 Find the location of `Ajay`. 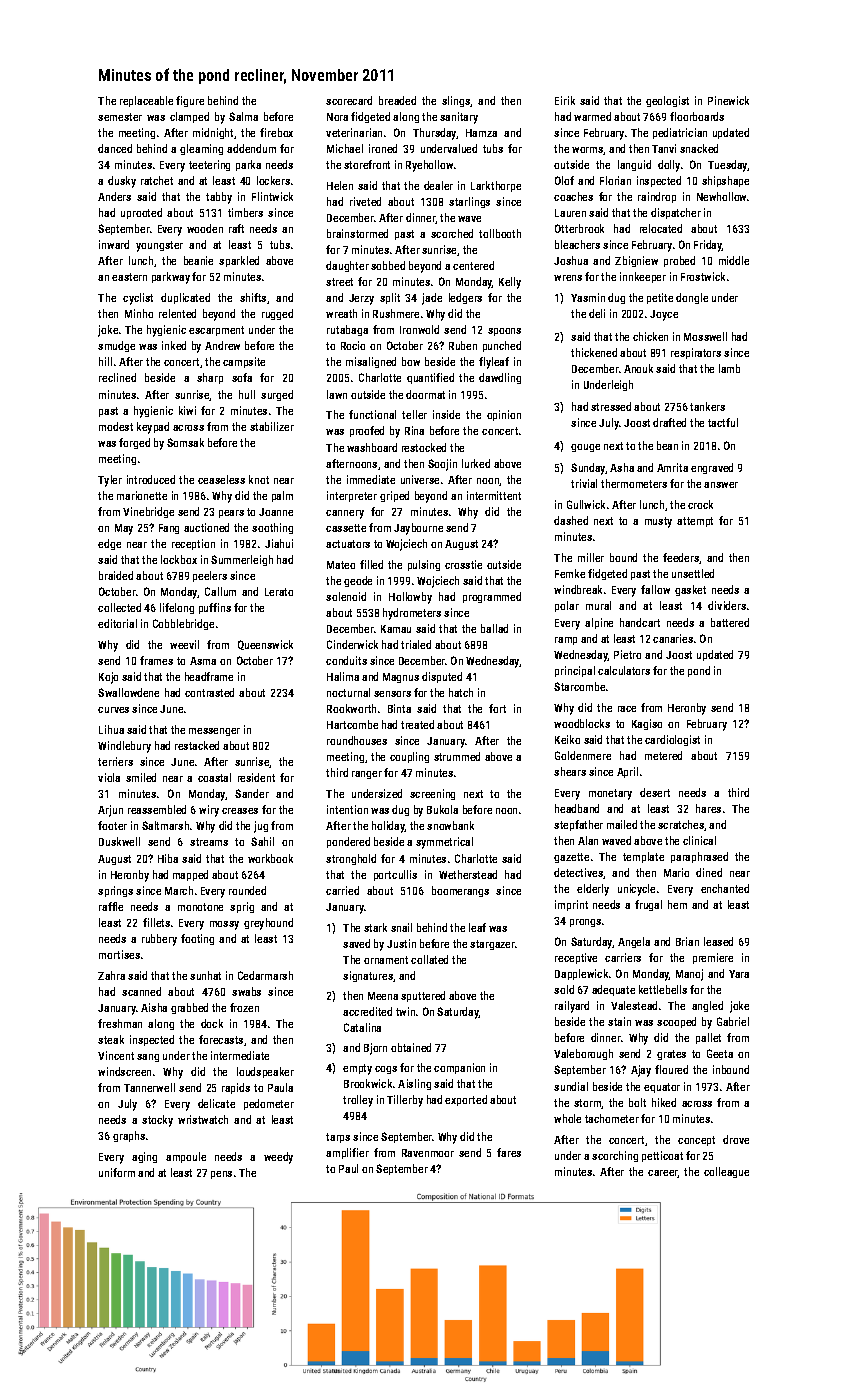

Ajay is located at coordinates (641, 1071).
